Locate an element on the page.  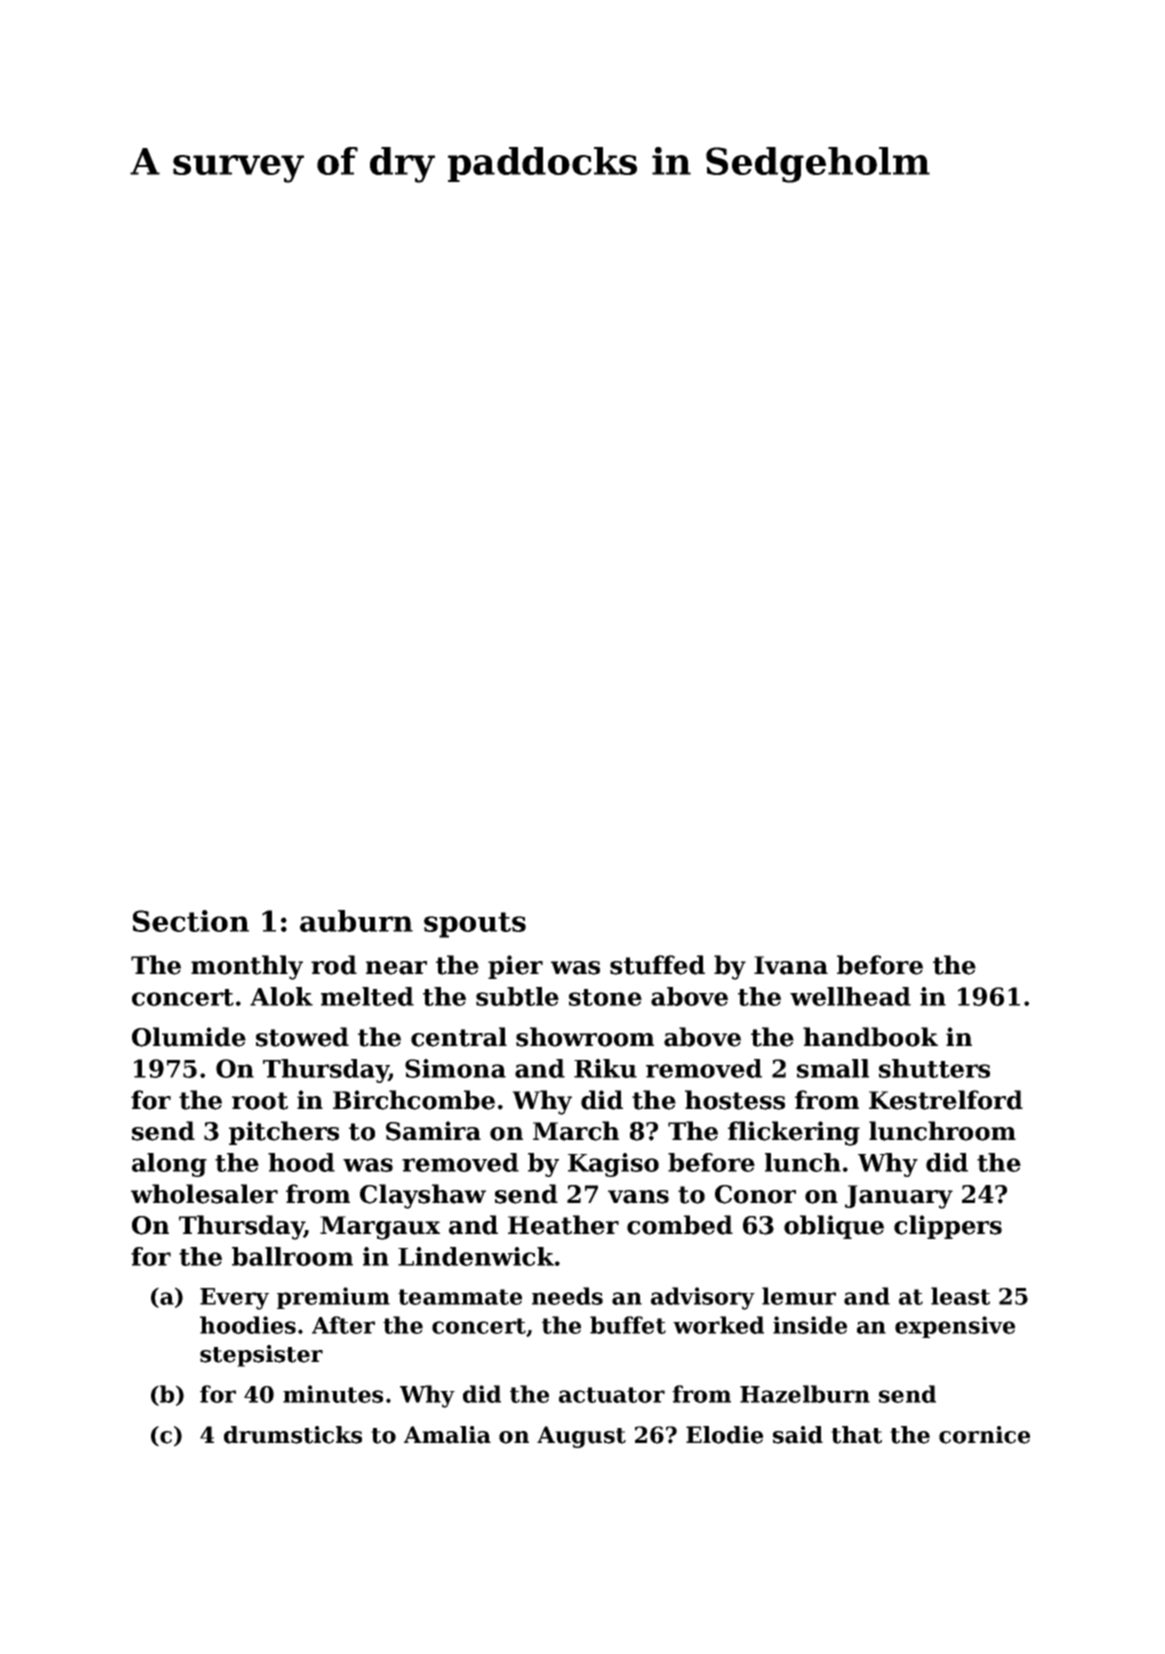
minutes is located at coordinates (333, 1394).
